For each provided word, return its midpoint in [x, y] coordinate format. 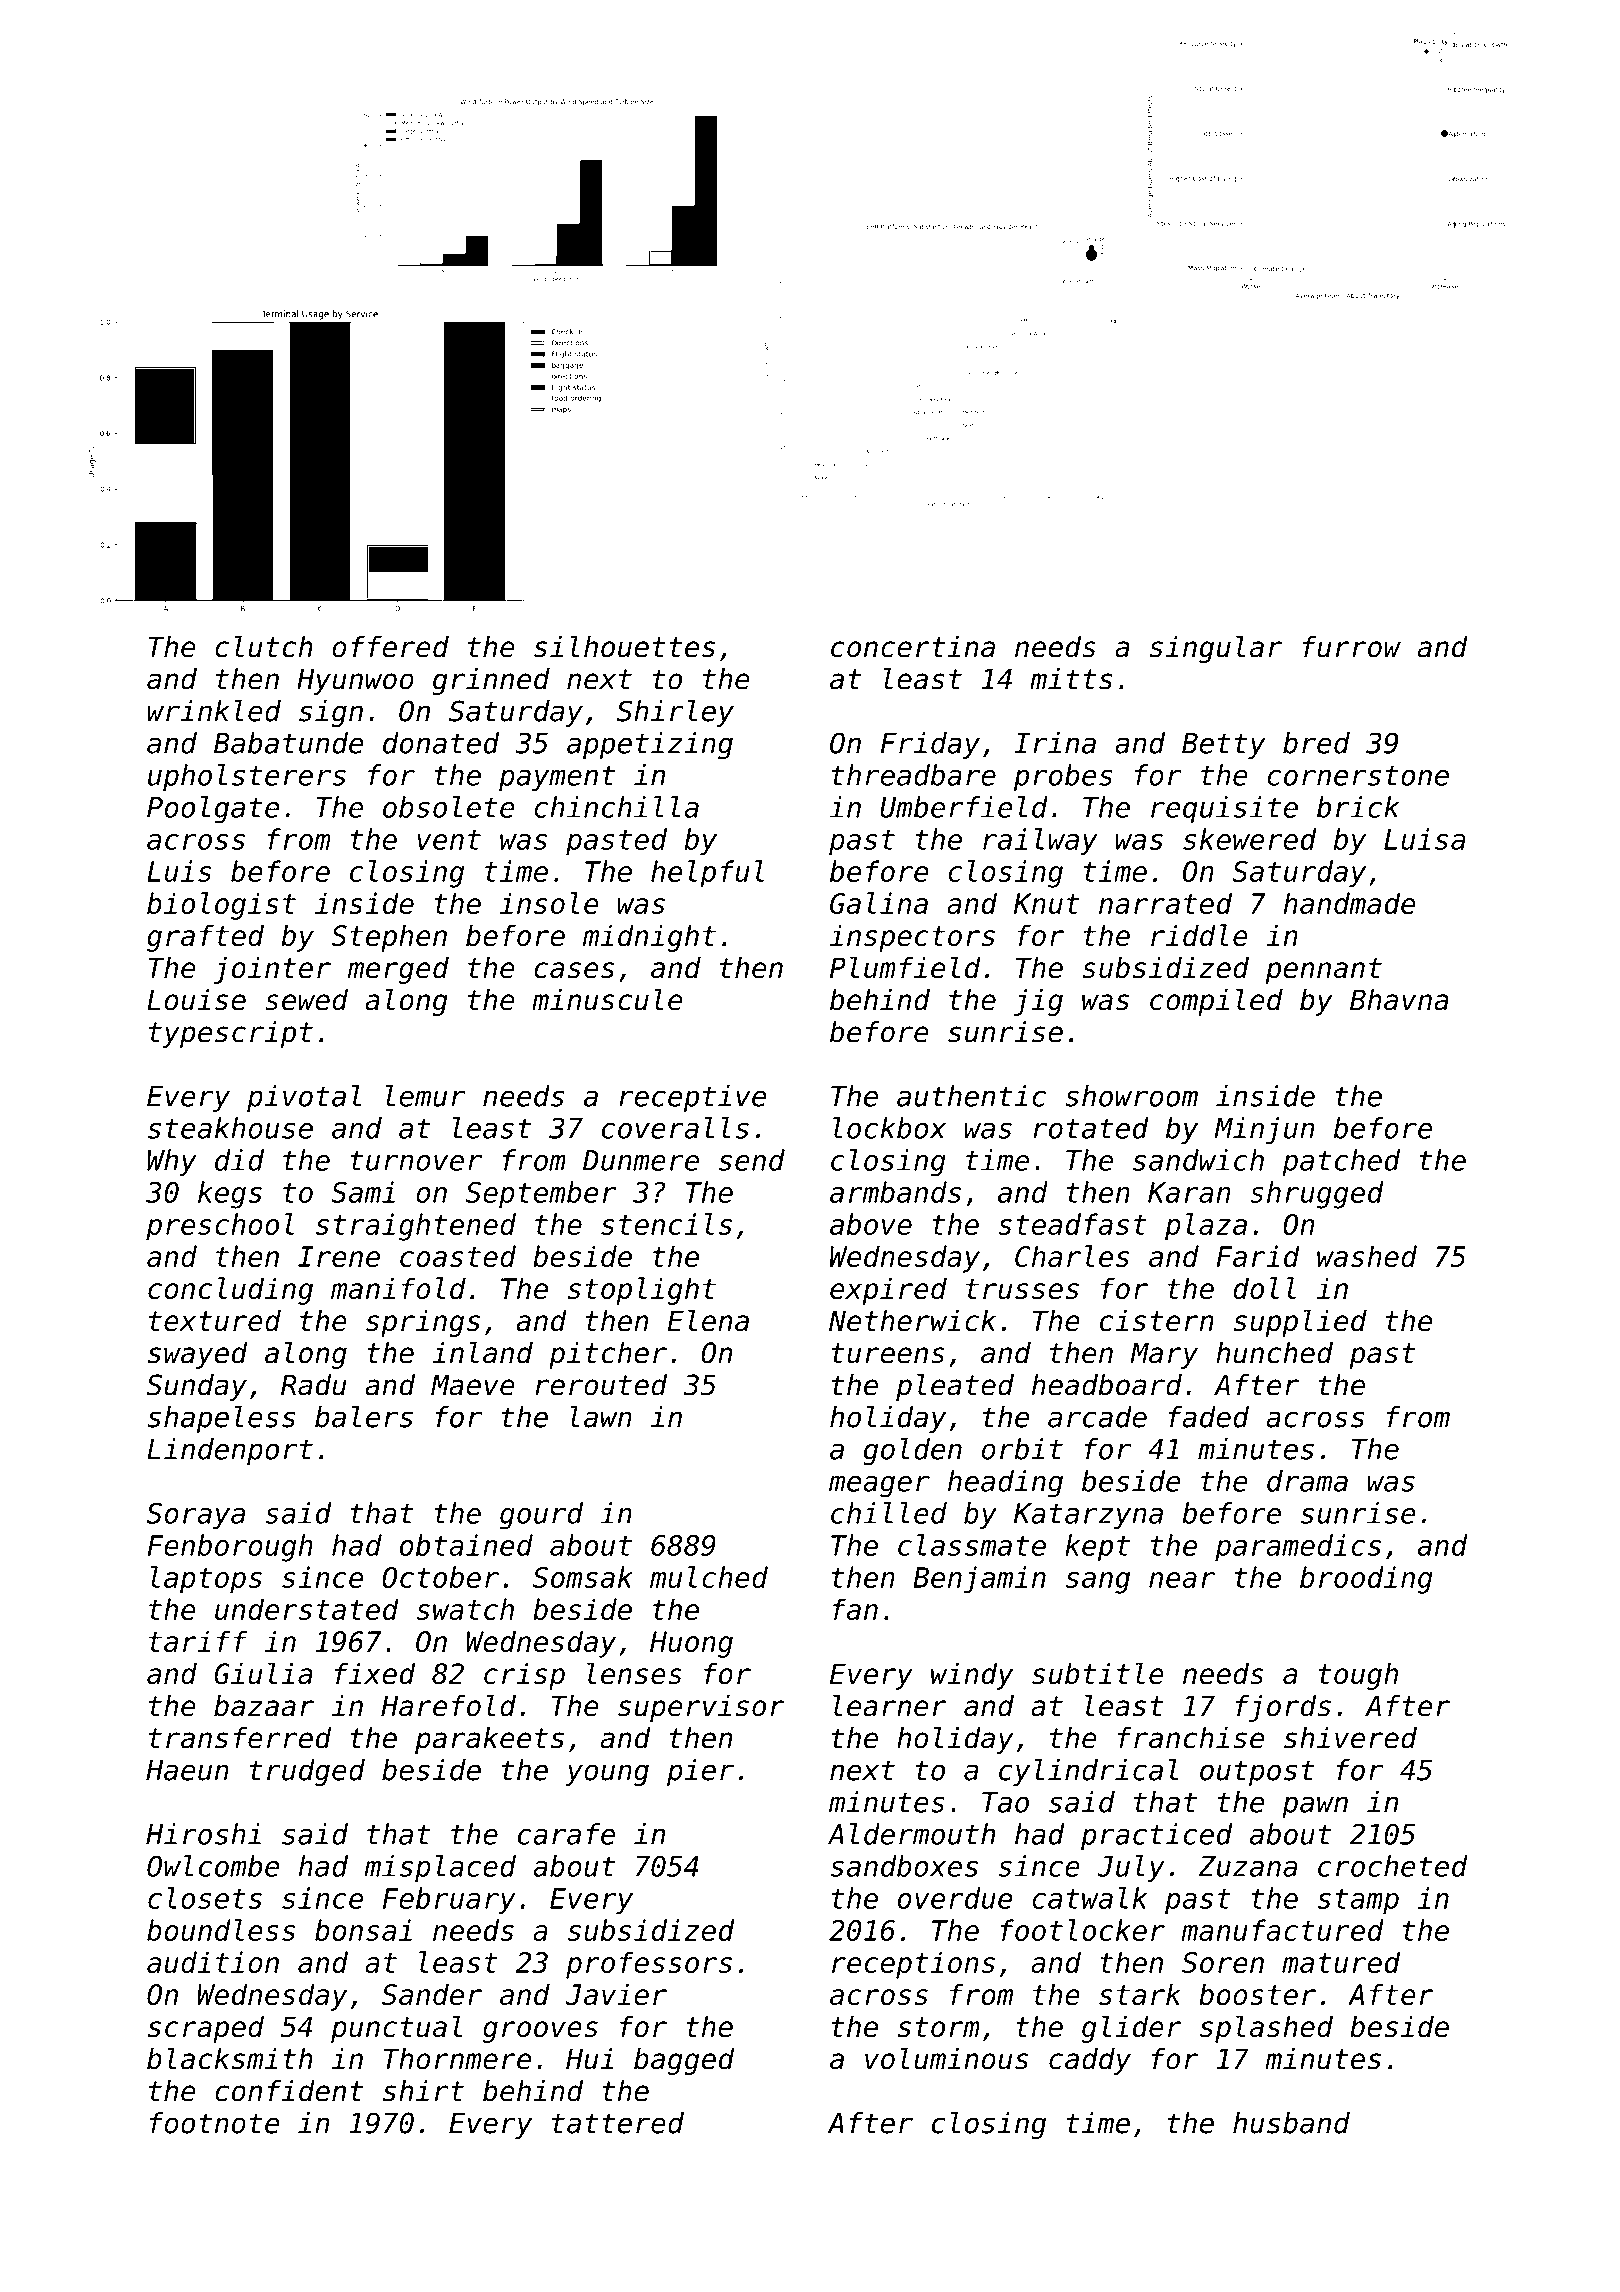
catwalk [1089, 1898]
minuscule [607, 999]
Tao [1005, 1802]
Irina [1055, 743]
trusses [1022, 1289]
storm [939, 2027]
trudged [307, 1772]
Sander [432, 1994]
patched [1341, 1163]
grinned [491, 681]
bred [1316, 743]
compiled [1216, 1002]
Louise [196, 1000]
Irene [339, 1256]
